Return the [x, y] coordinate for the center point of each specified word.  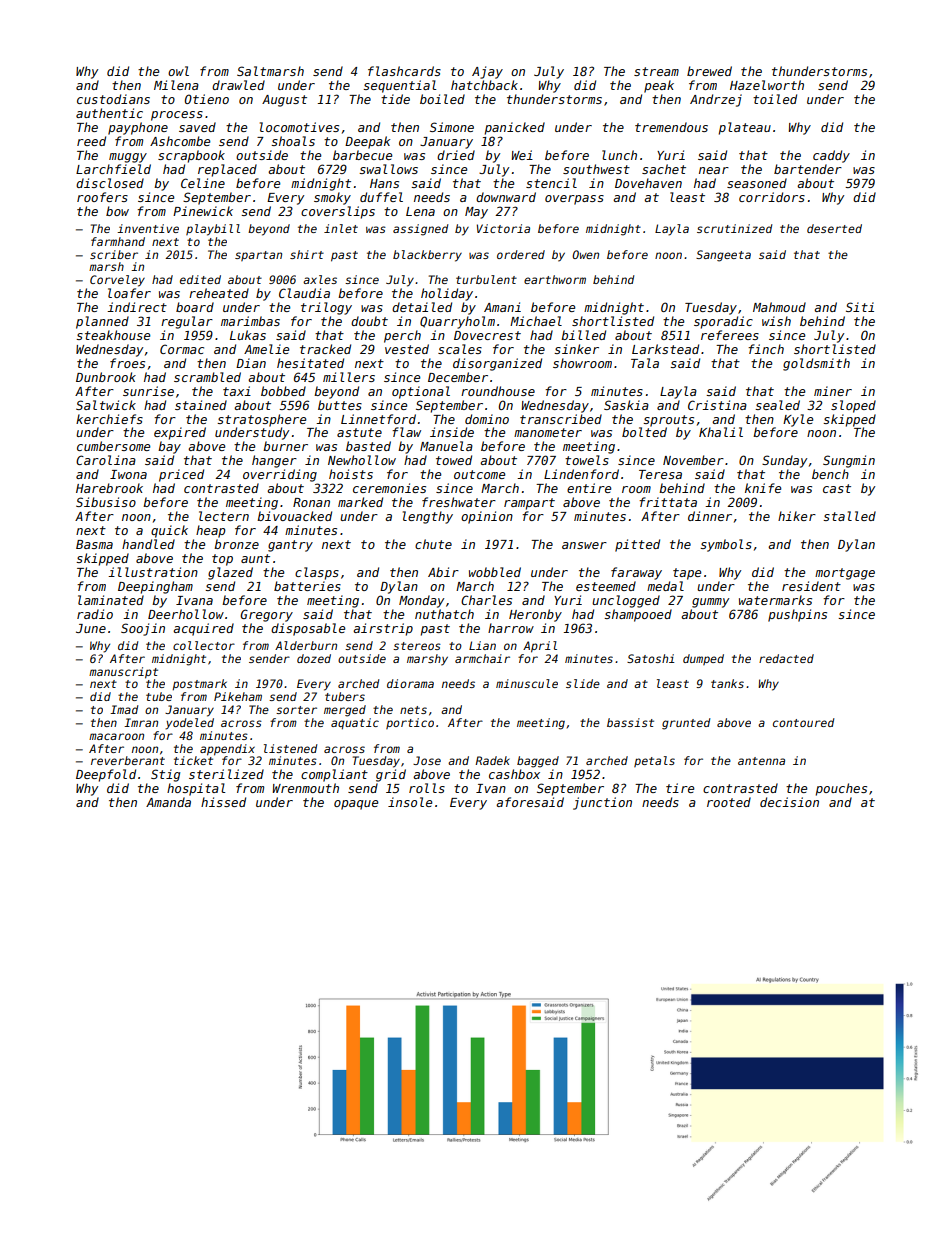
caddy [831, 156]
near [714, 170]
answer [584, 545]
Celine [203, 183]
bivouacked [294, 516]
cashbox [514, 774]
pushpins [797, 615]
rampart [529, 504]
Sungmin [849, 461]
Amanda [168, 802]
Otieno [207, 99]
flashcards [404, 71]
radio [95, 614]
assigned [420, 230]
